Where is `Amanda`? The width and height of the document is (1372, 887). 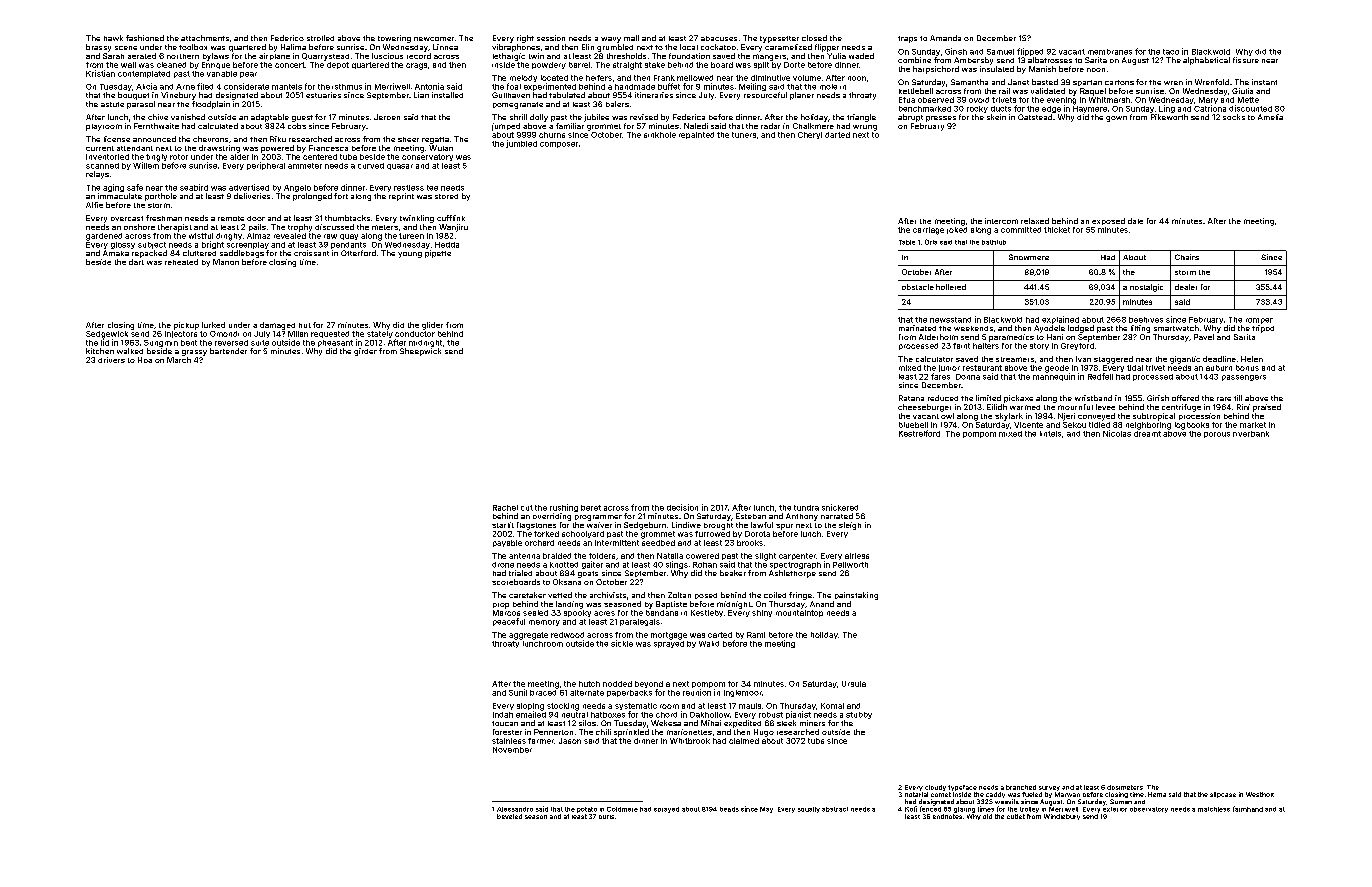
Amanda is located at coordinates (945, 38).
